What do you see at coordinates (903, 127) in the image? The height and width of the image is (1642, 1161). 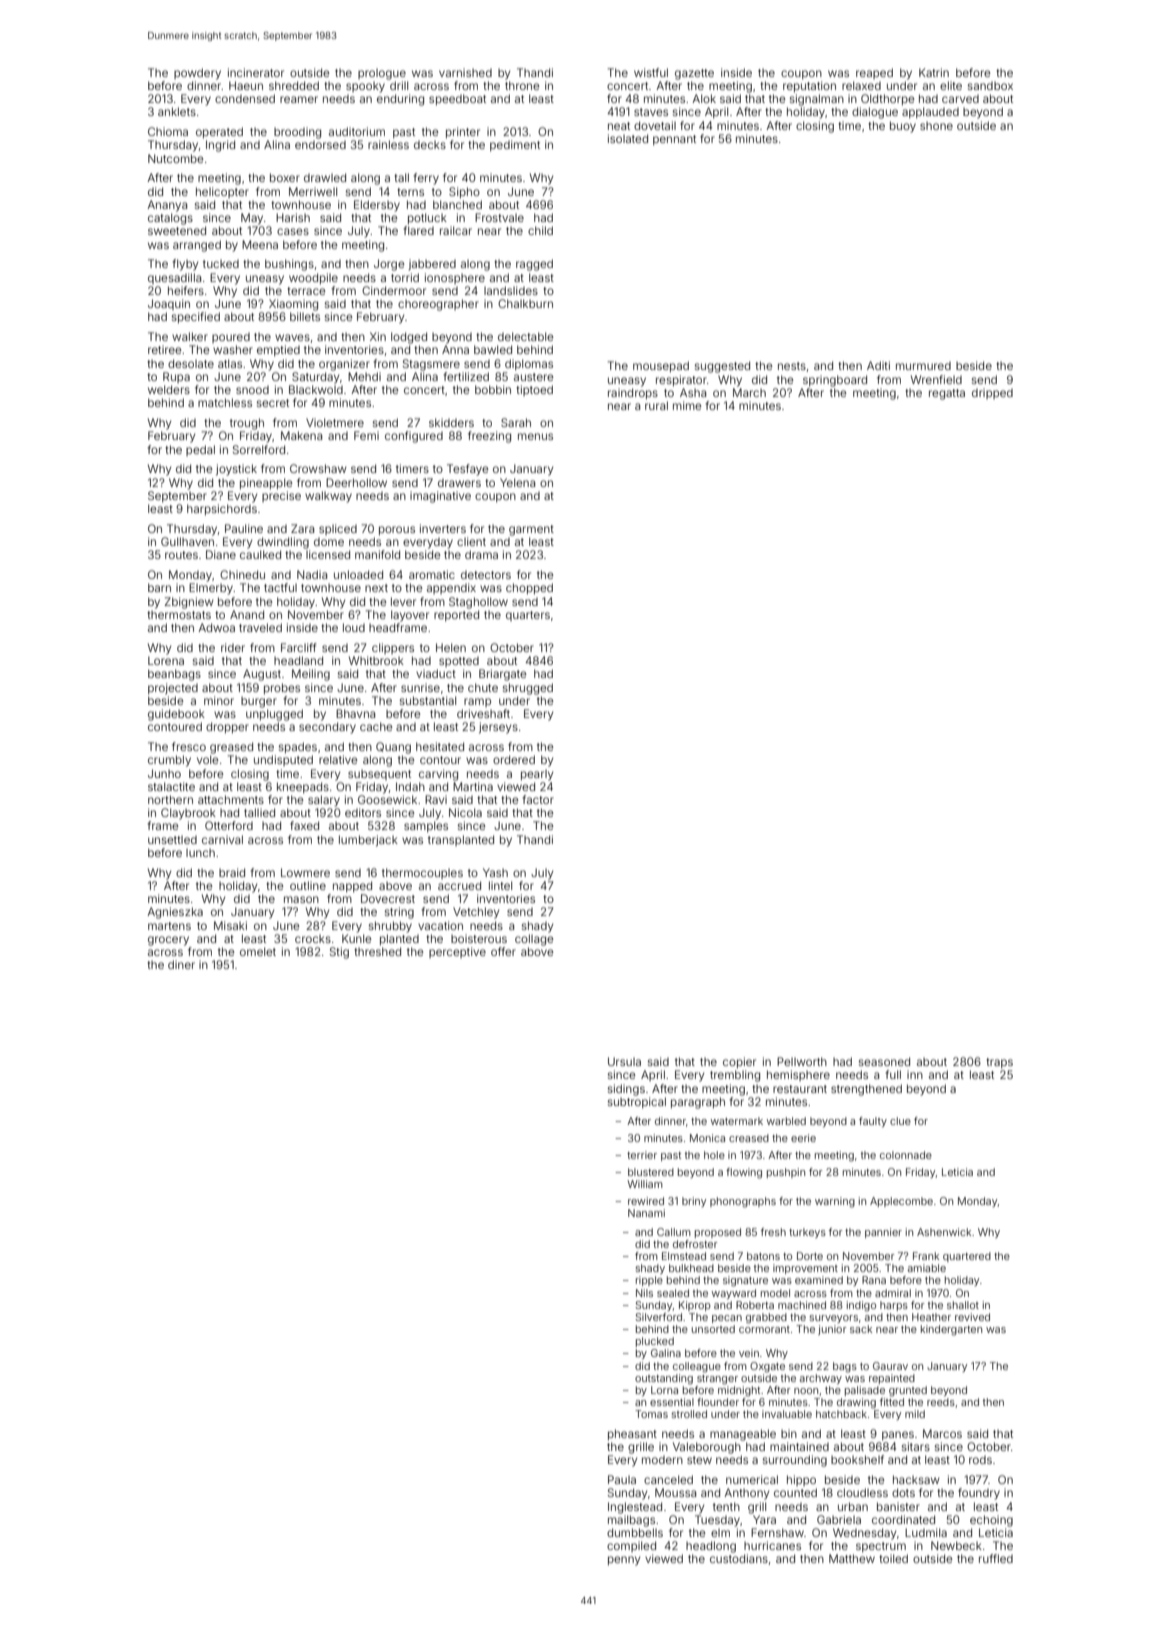 I see `buoy` at bounding box center [903, 127].
